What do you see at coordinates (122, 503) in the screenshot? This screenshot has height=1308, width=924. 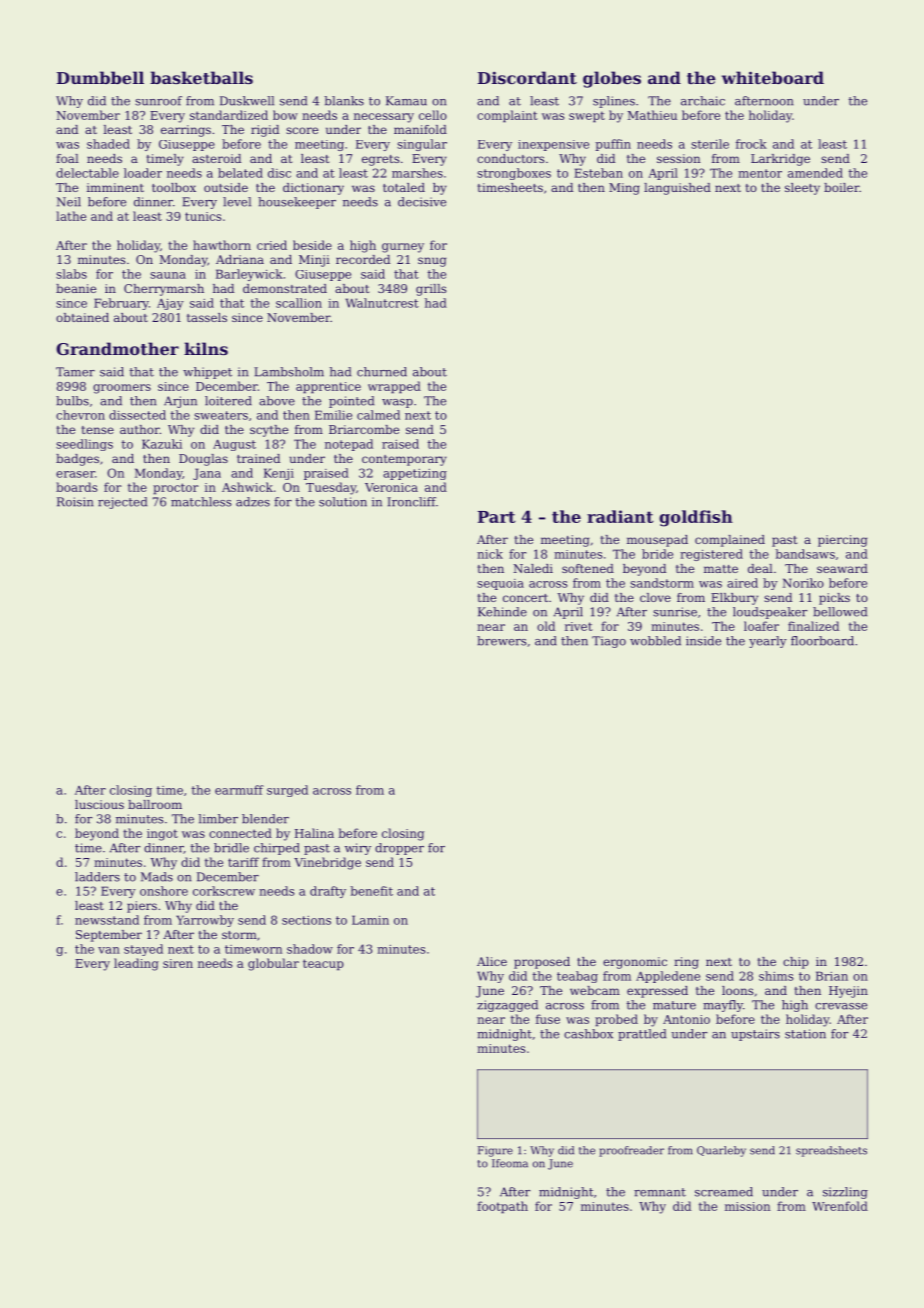 I see `rejected` at bounding box center [122, 503].
